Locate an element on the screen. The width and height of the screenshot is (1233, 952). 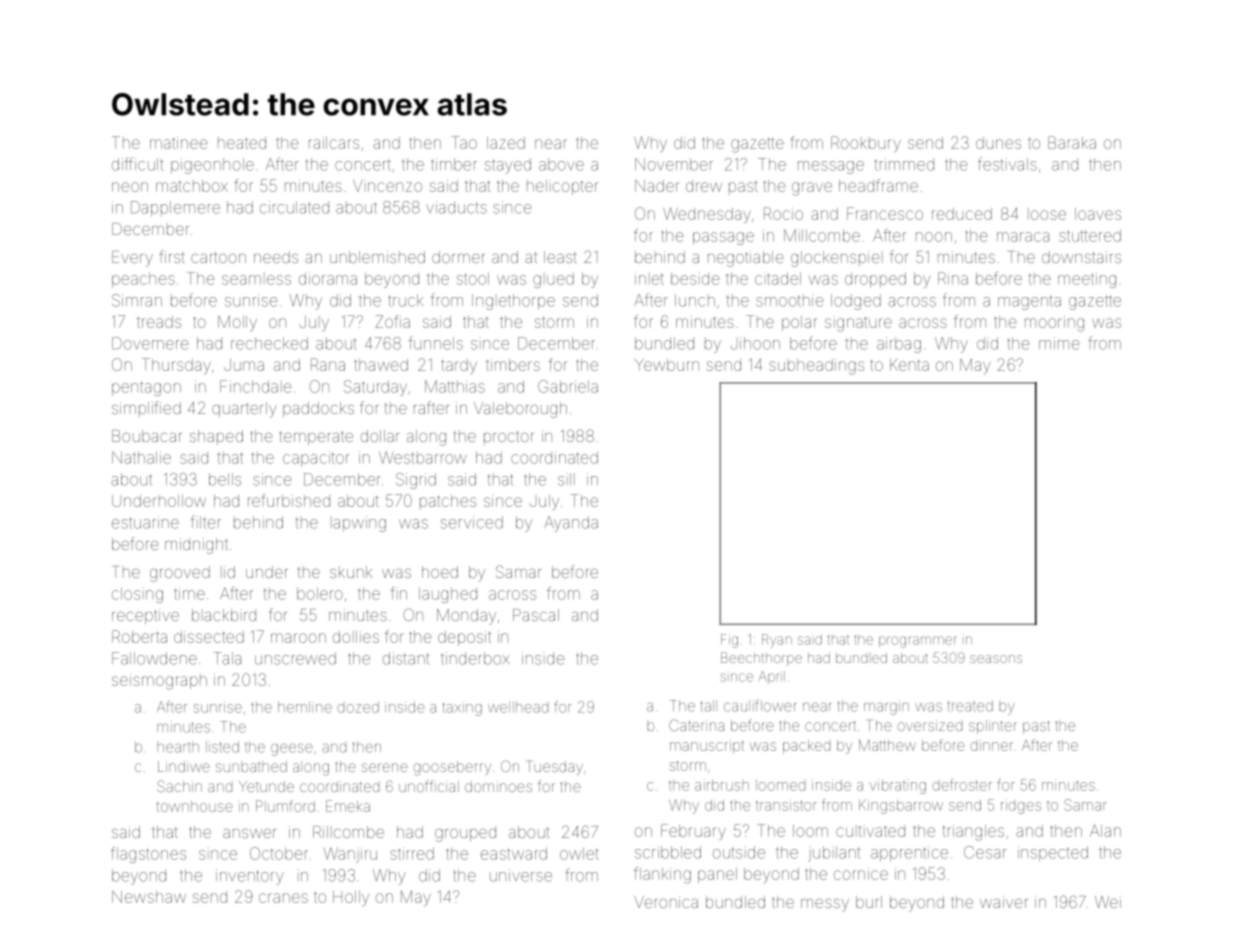
loaves is located at coordinates (1098, 214).
